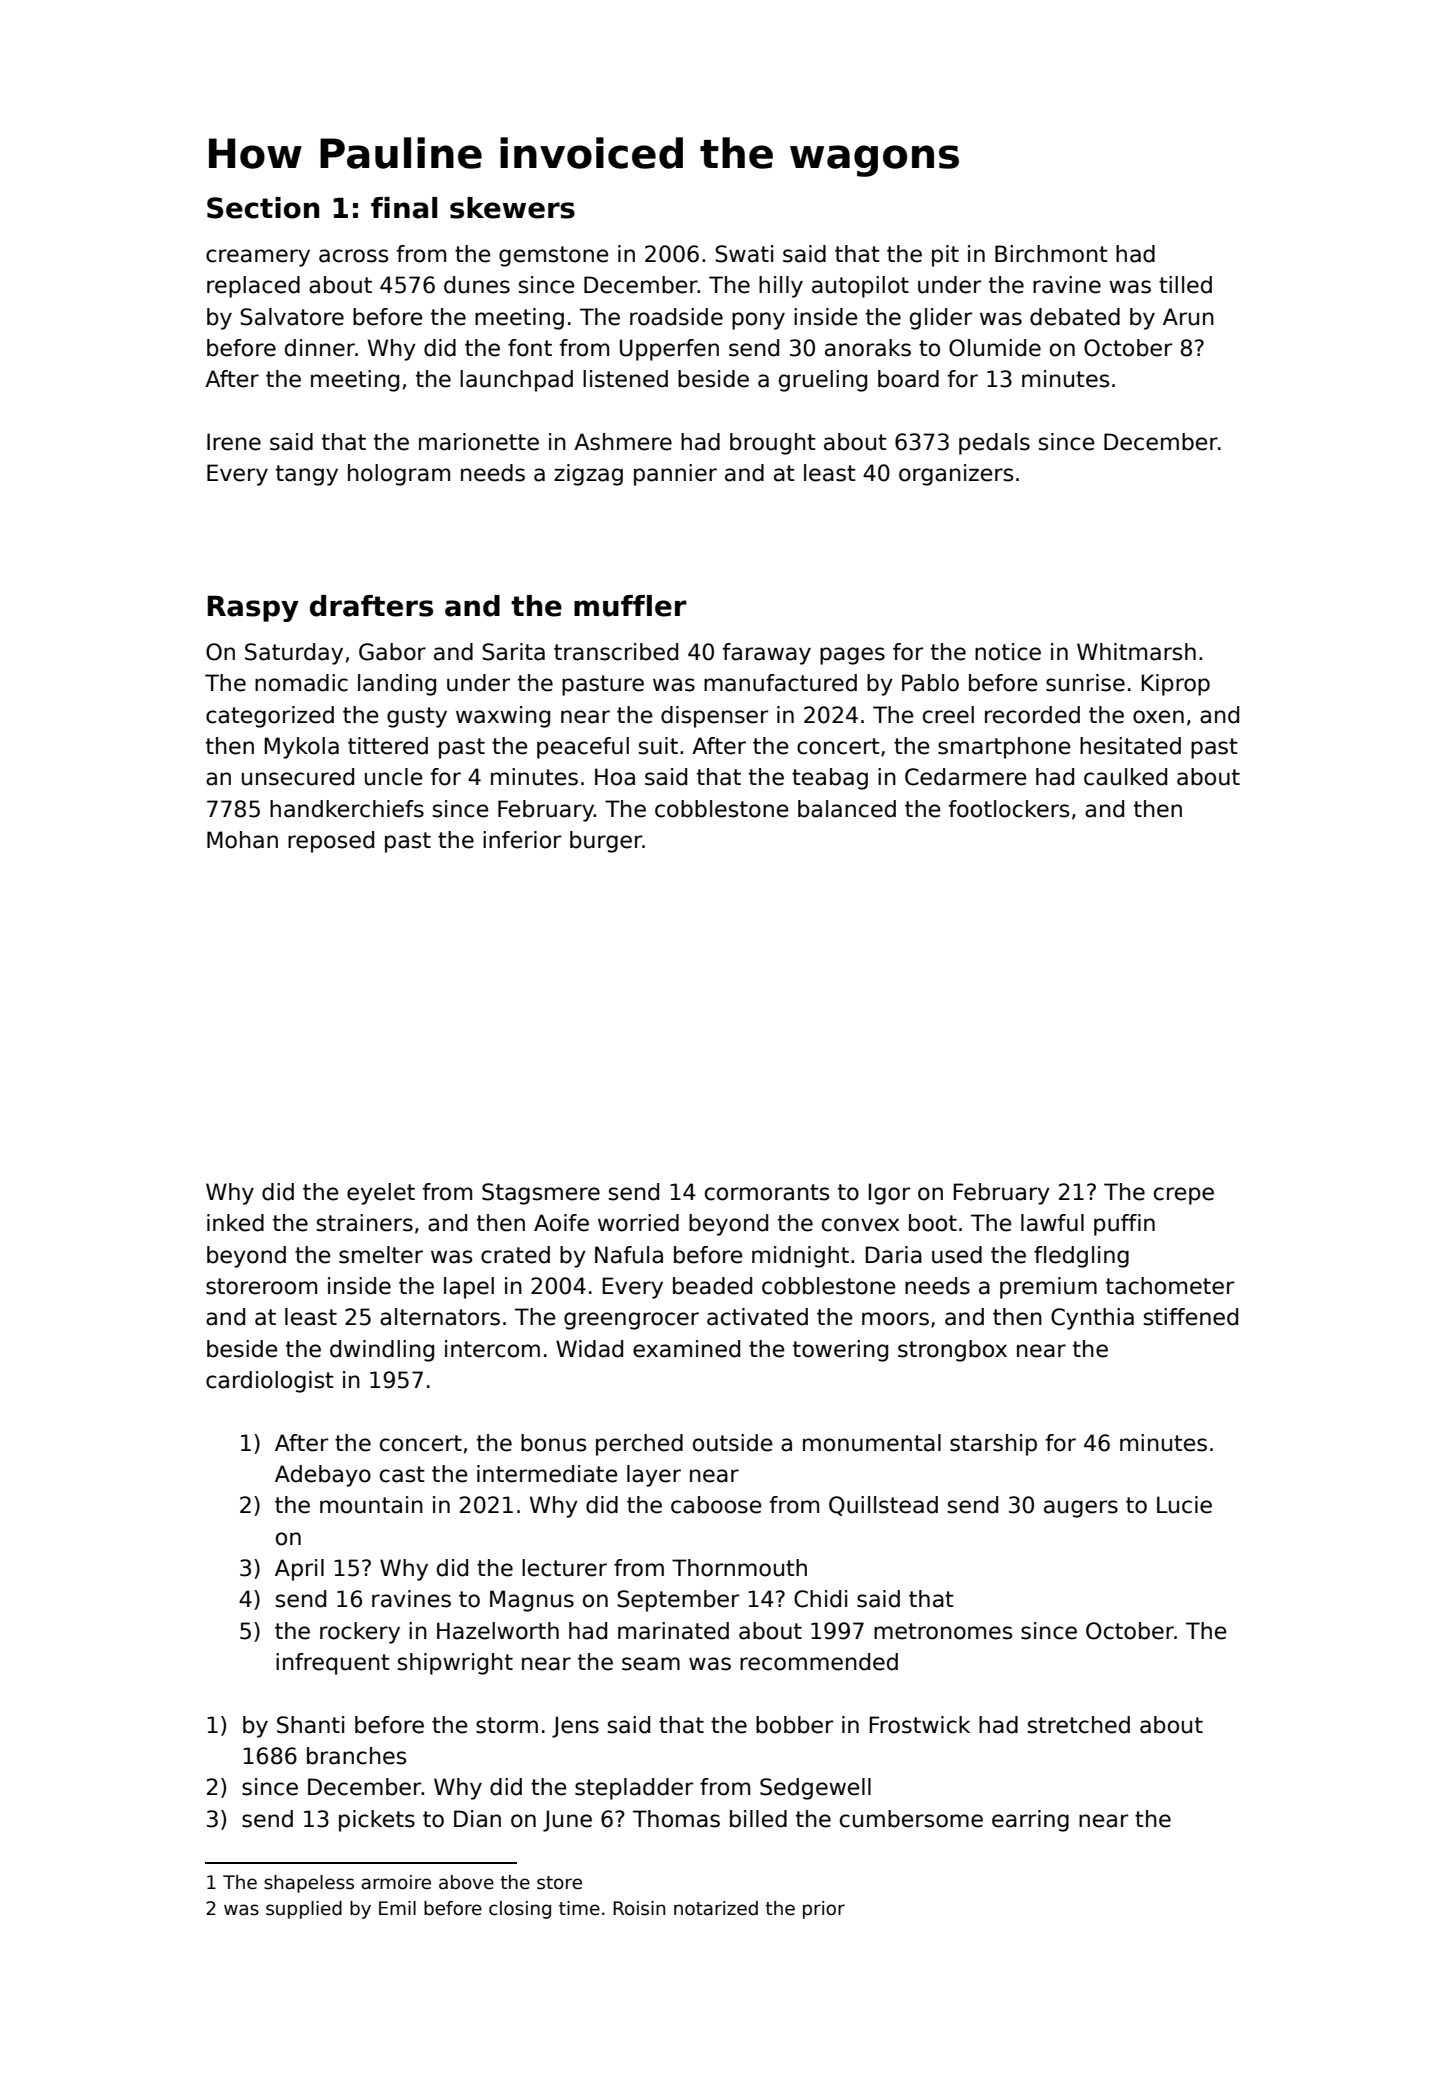 The width and height of the page is (1450, 2100). Describe the element at coordinates (1191, 1317) in the page. I see `stiffened` at that location.
